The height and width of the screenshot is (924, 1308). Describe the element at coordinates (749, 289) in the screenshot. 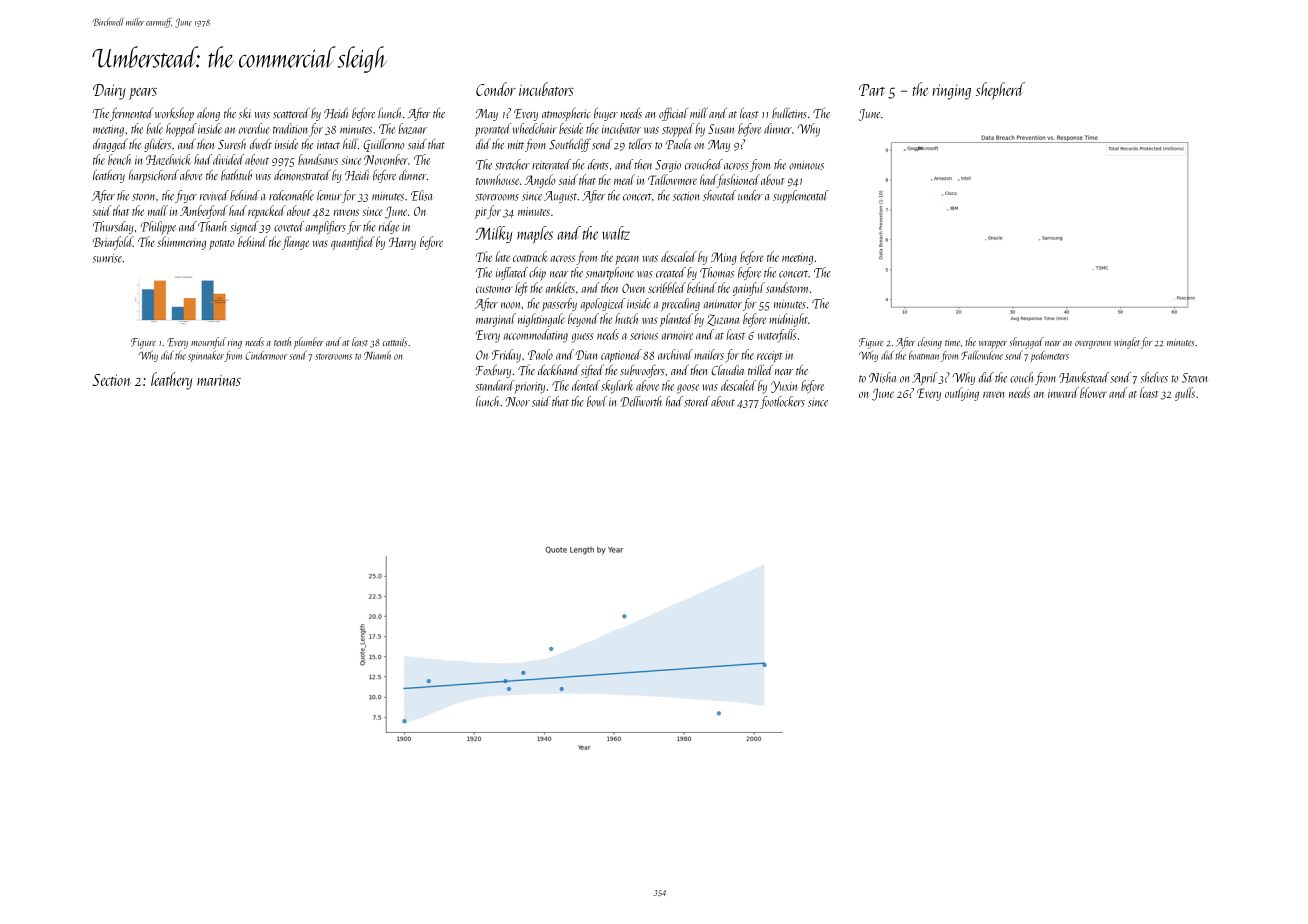

I see `gainful` at that location.
